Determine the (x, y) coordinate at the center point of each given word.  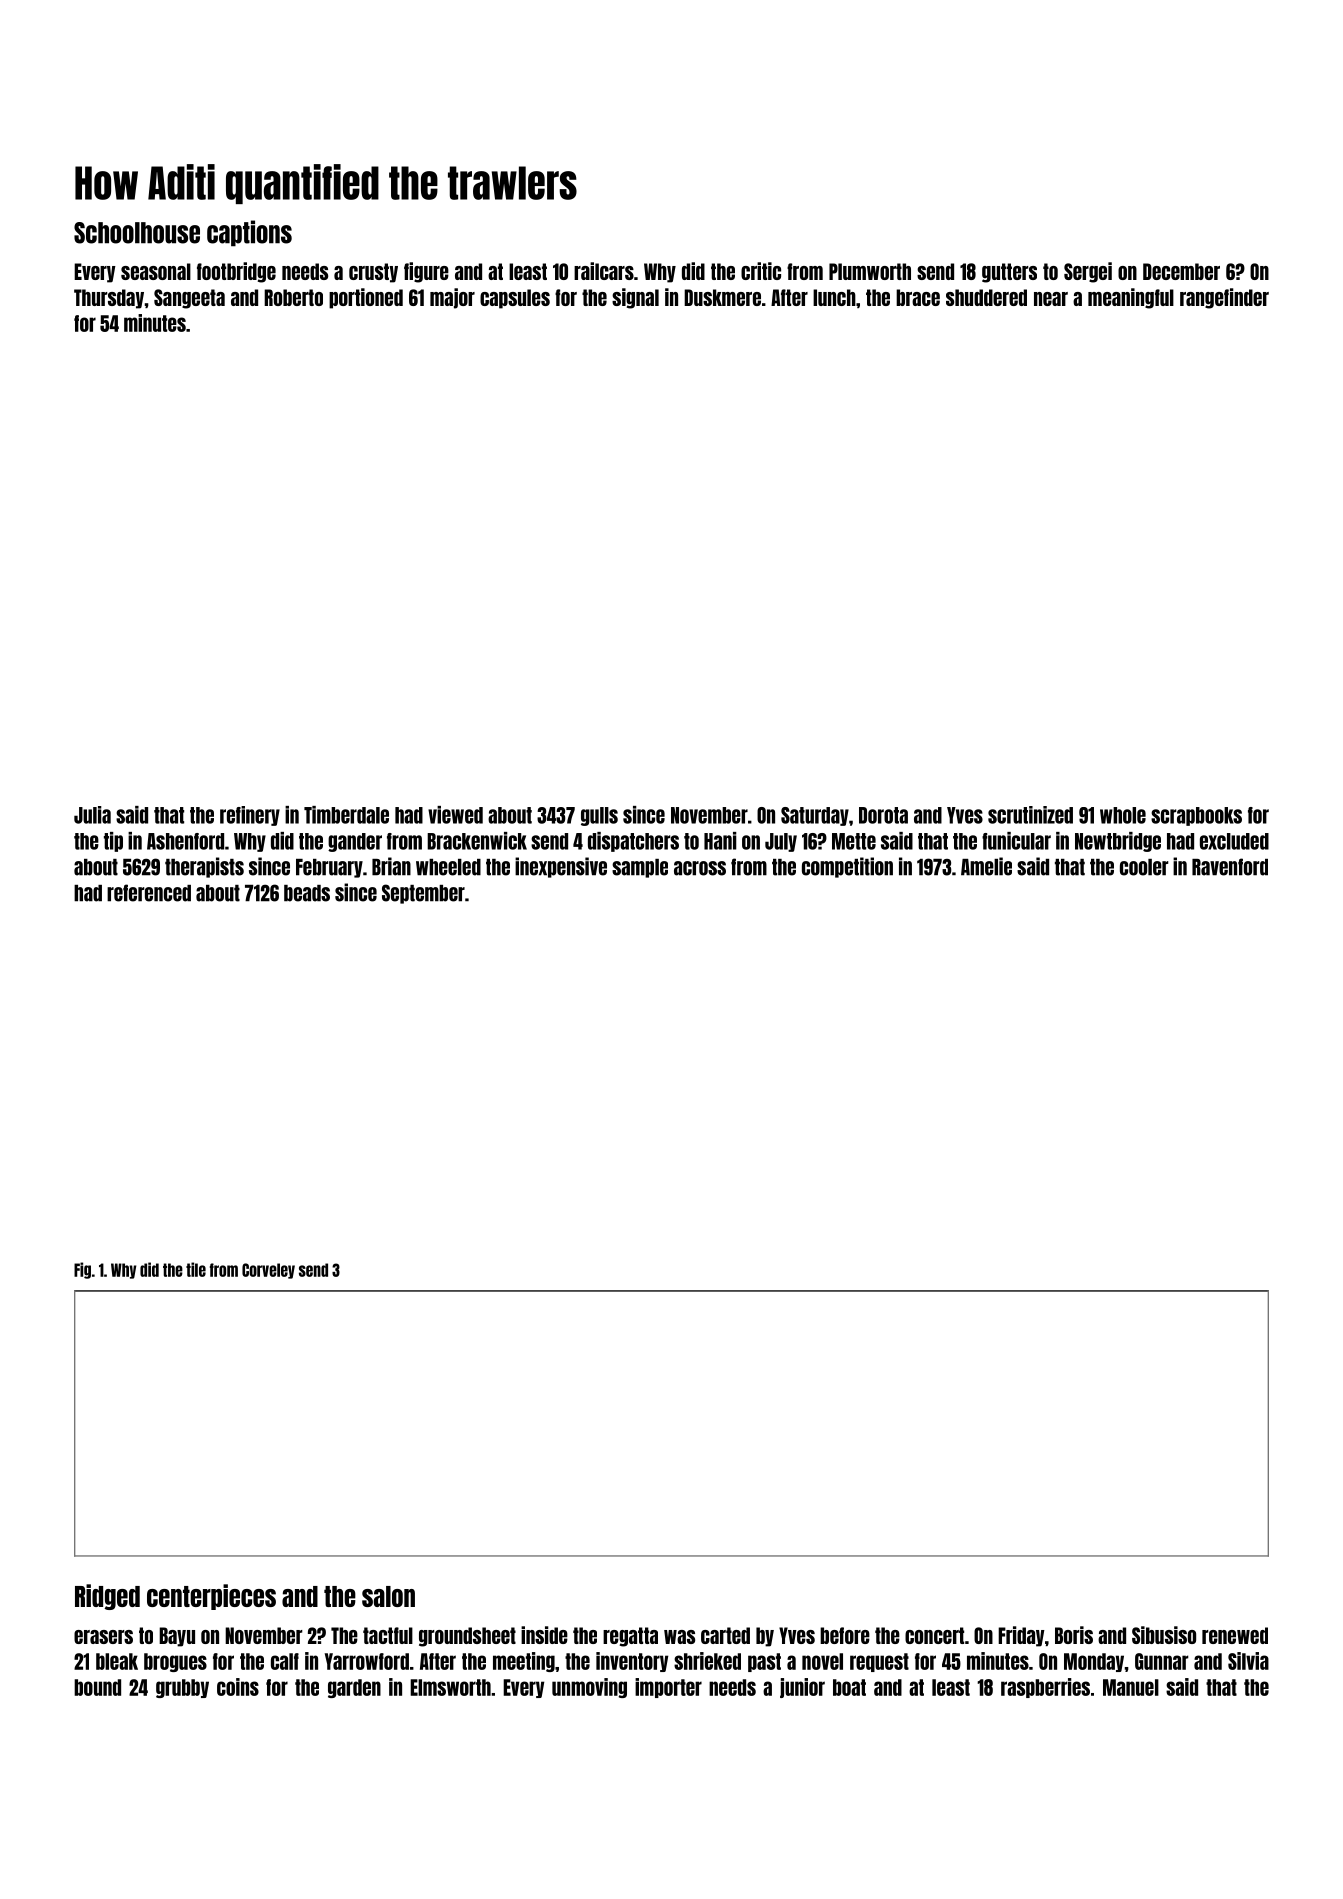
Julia (92, 815)
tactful (388, 1635)
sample (640, 868)
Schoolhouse (137, 233)
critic (761, 271)
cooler (1144, 867)
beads (307, 893)
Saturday (815, 816)
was (679, 1637)
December (1181, 271)
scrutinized (1030, 815)
